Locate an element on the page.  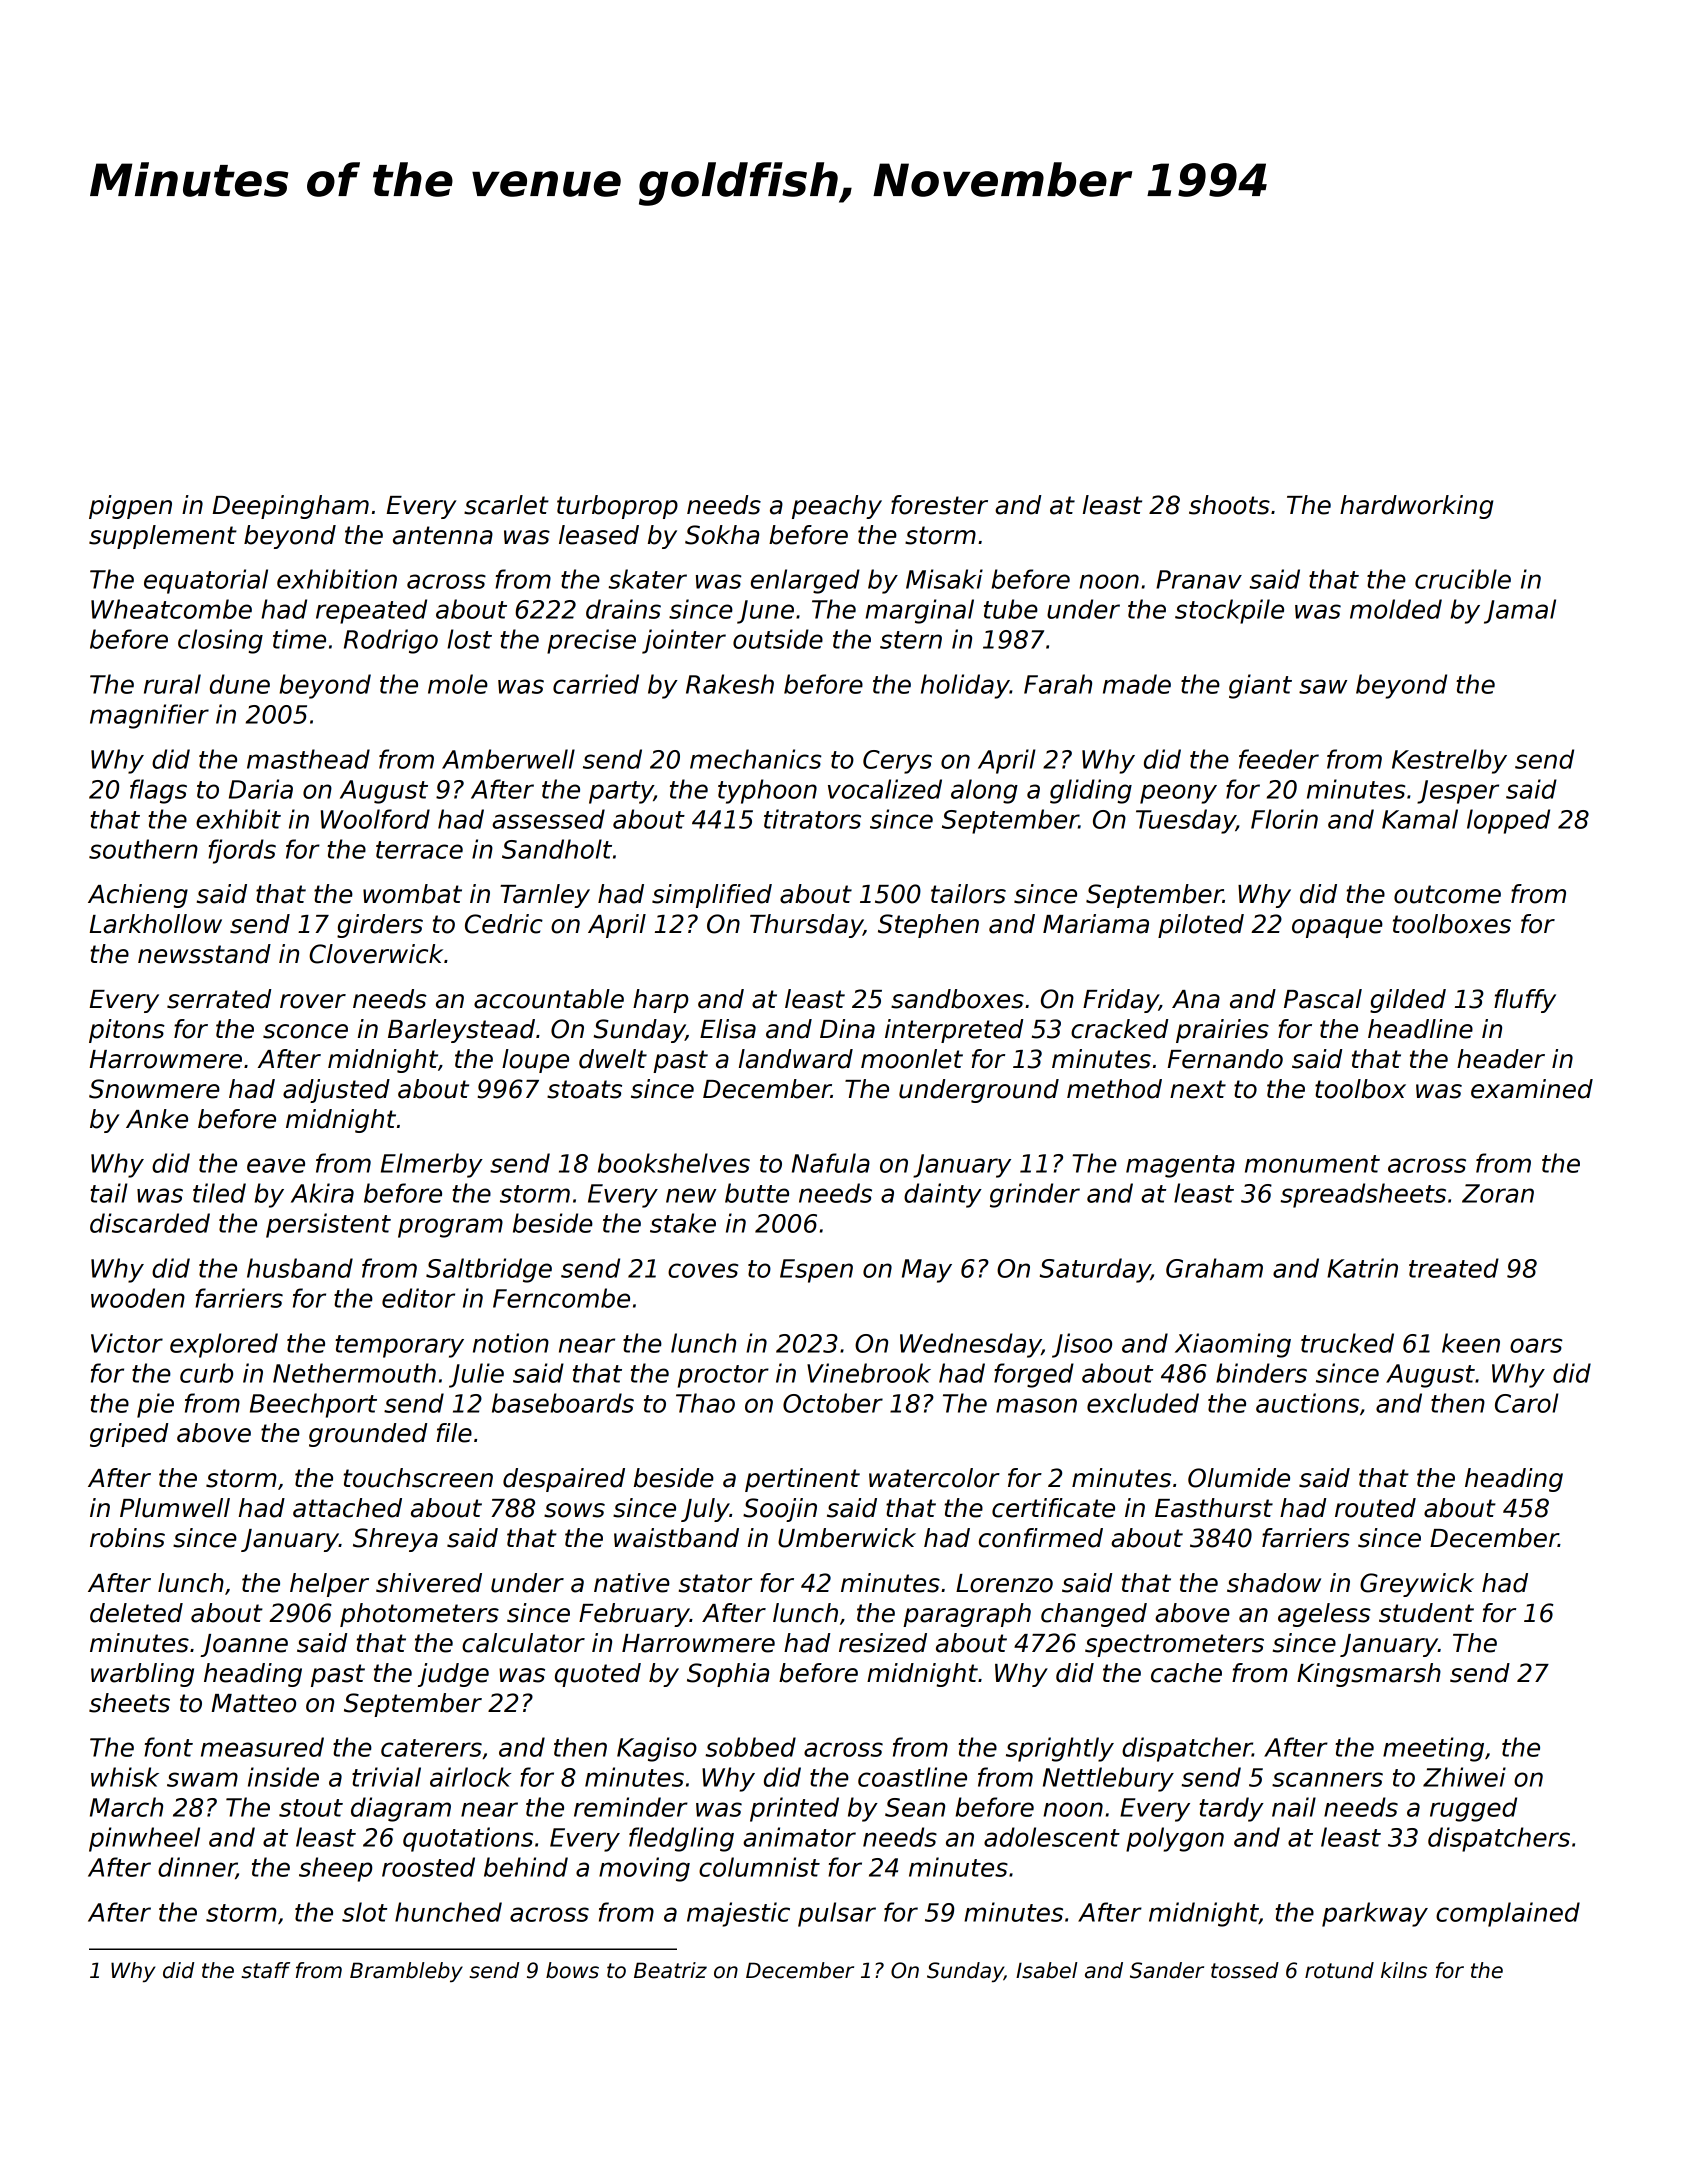
outside is located at coordinates (778, 639).
